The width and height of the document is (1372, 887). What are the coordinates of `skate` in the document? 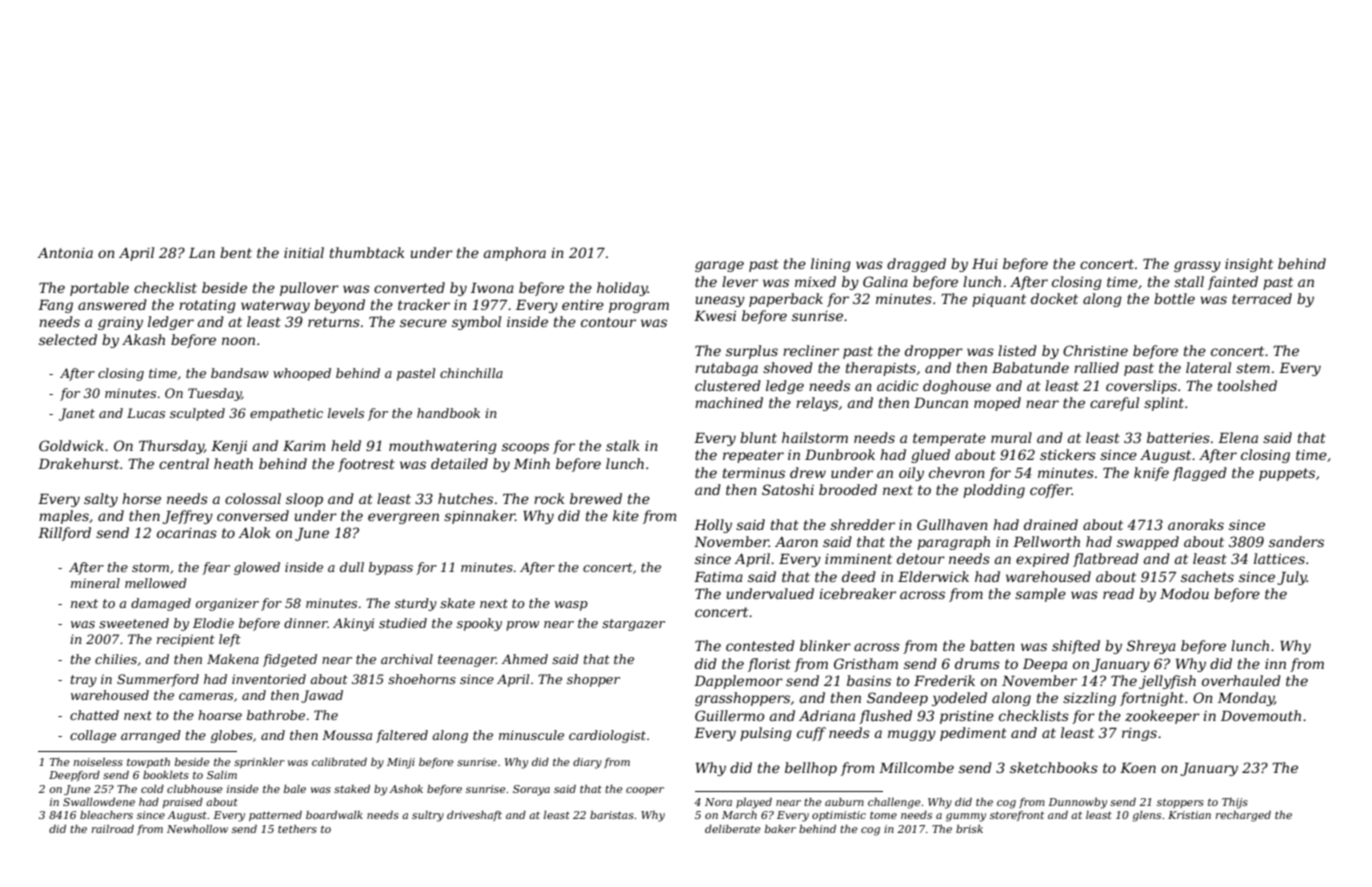 It's located at (457, 603).
